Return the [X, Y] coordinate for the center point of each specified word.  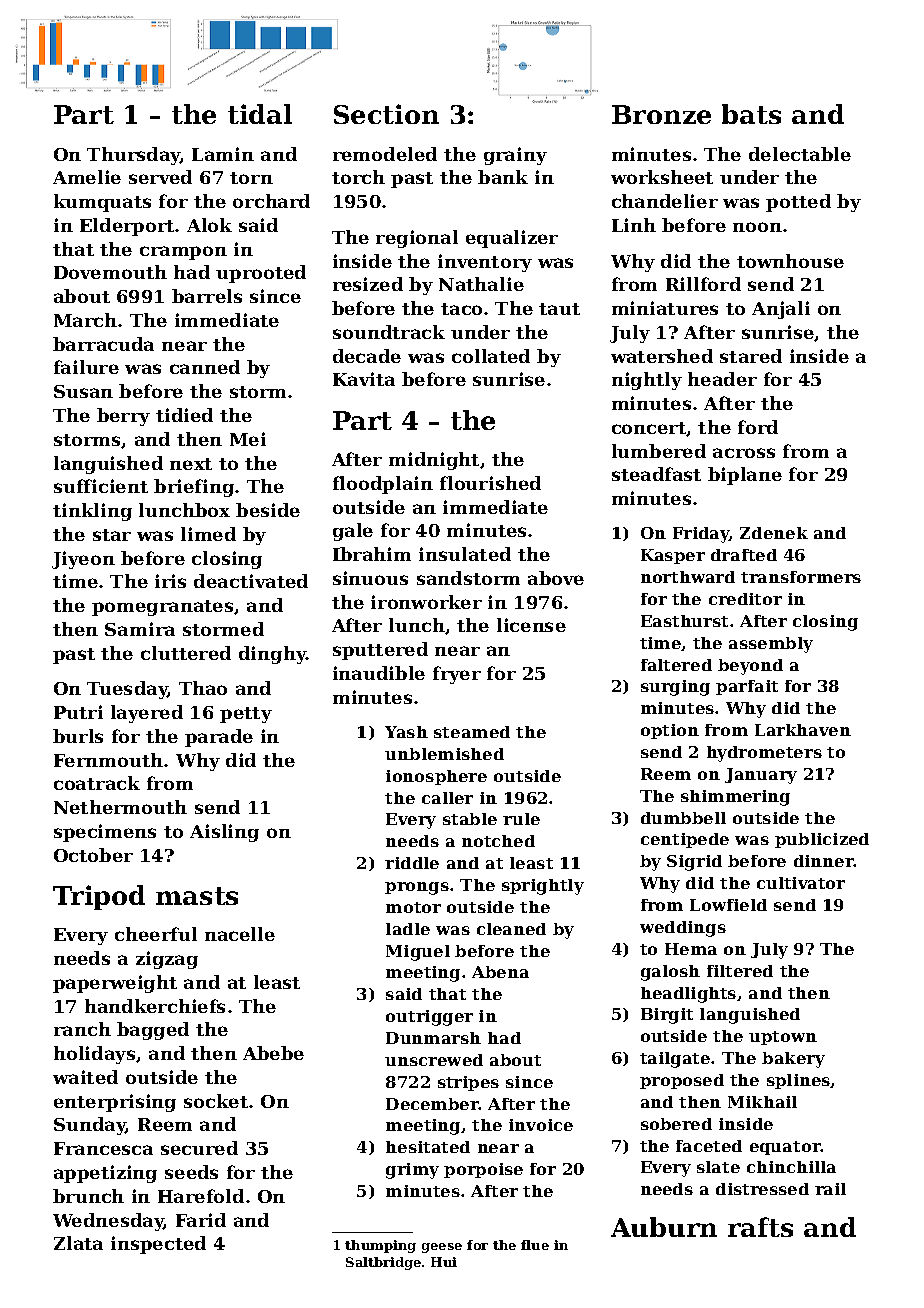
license [531, 625]
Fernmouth [108, 760]
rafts [760, 1227]
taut [559, 309]
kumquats [102, 203]
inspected [158, 1245]
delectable [800, 154]
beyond [750, 667]
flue [535, 1245]
